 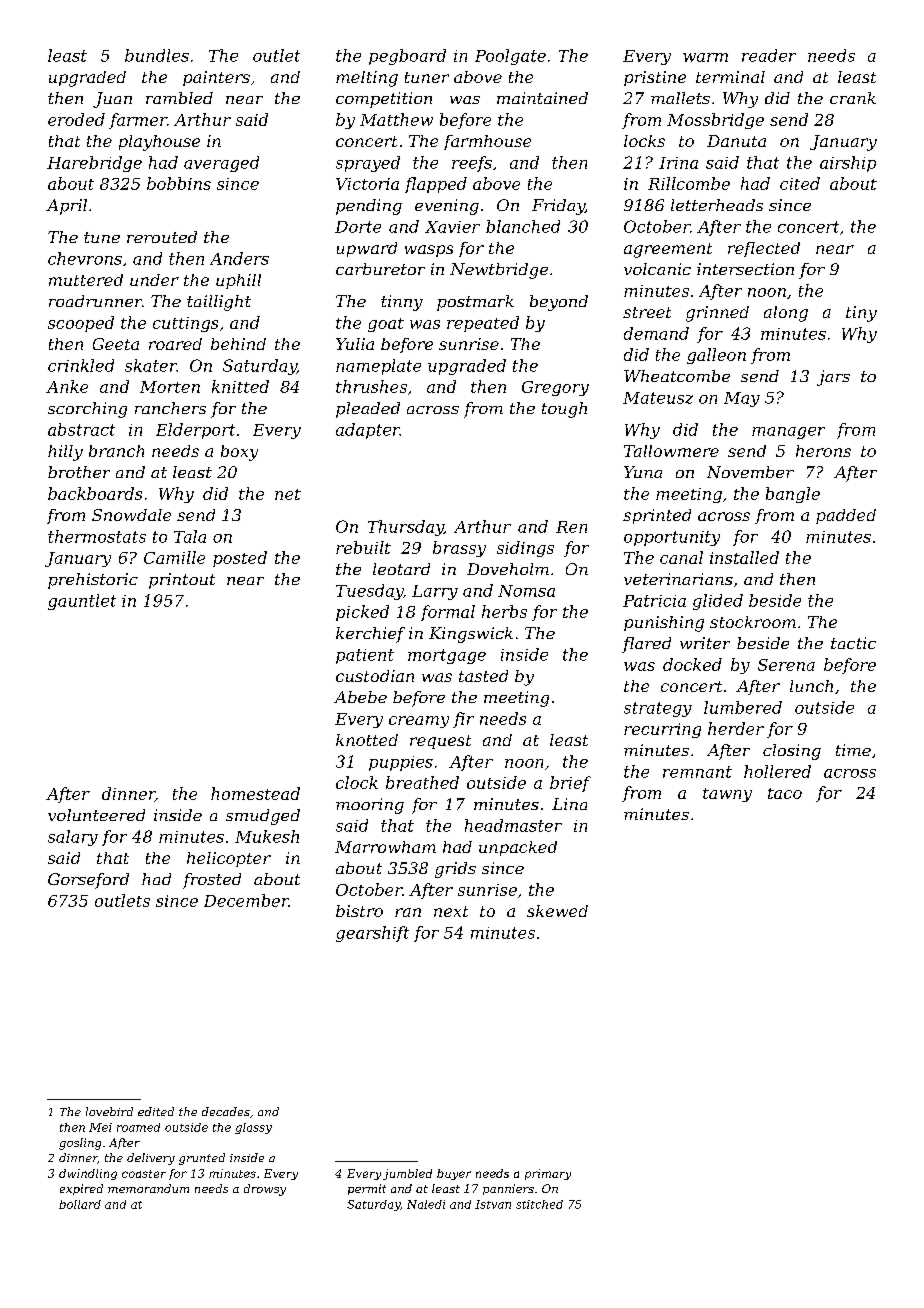 I want to click on adapter, so click(x=368, y=431).
